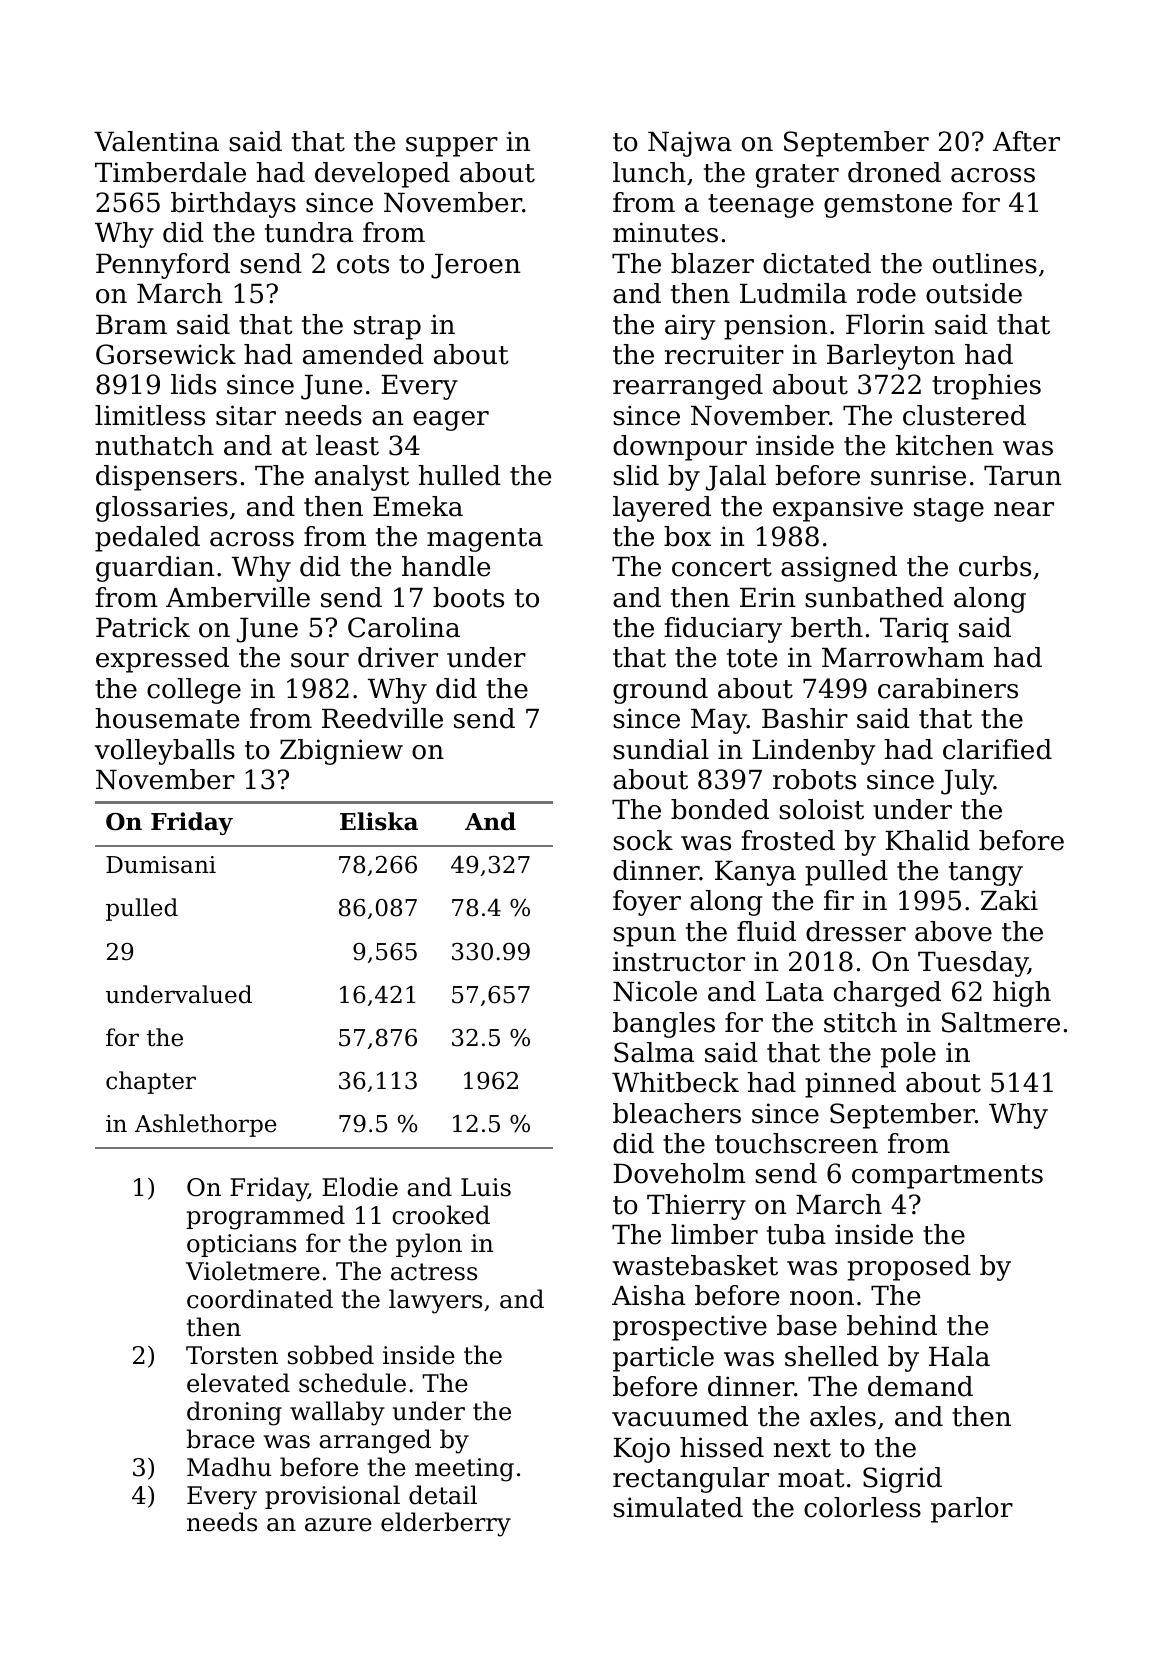 The image size is (1165, 1654). What do you see at coordinates (647, 903) in the page?
I see `foyer` at bounding box center [647, 903].
